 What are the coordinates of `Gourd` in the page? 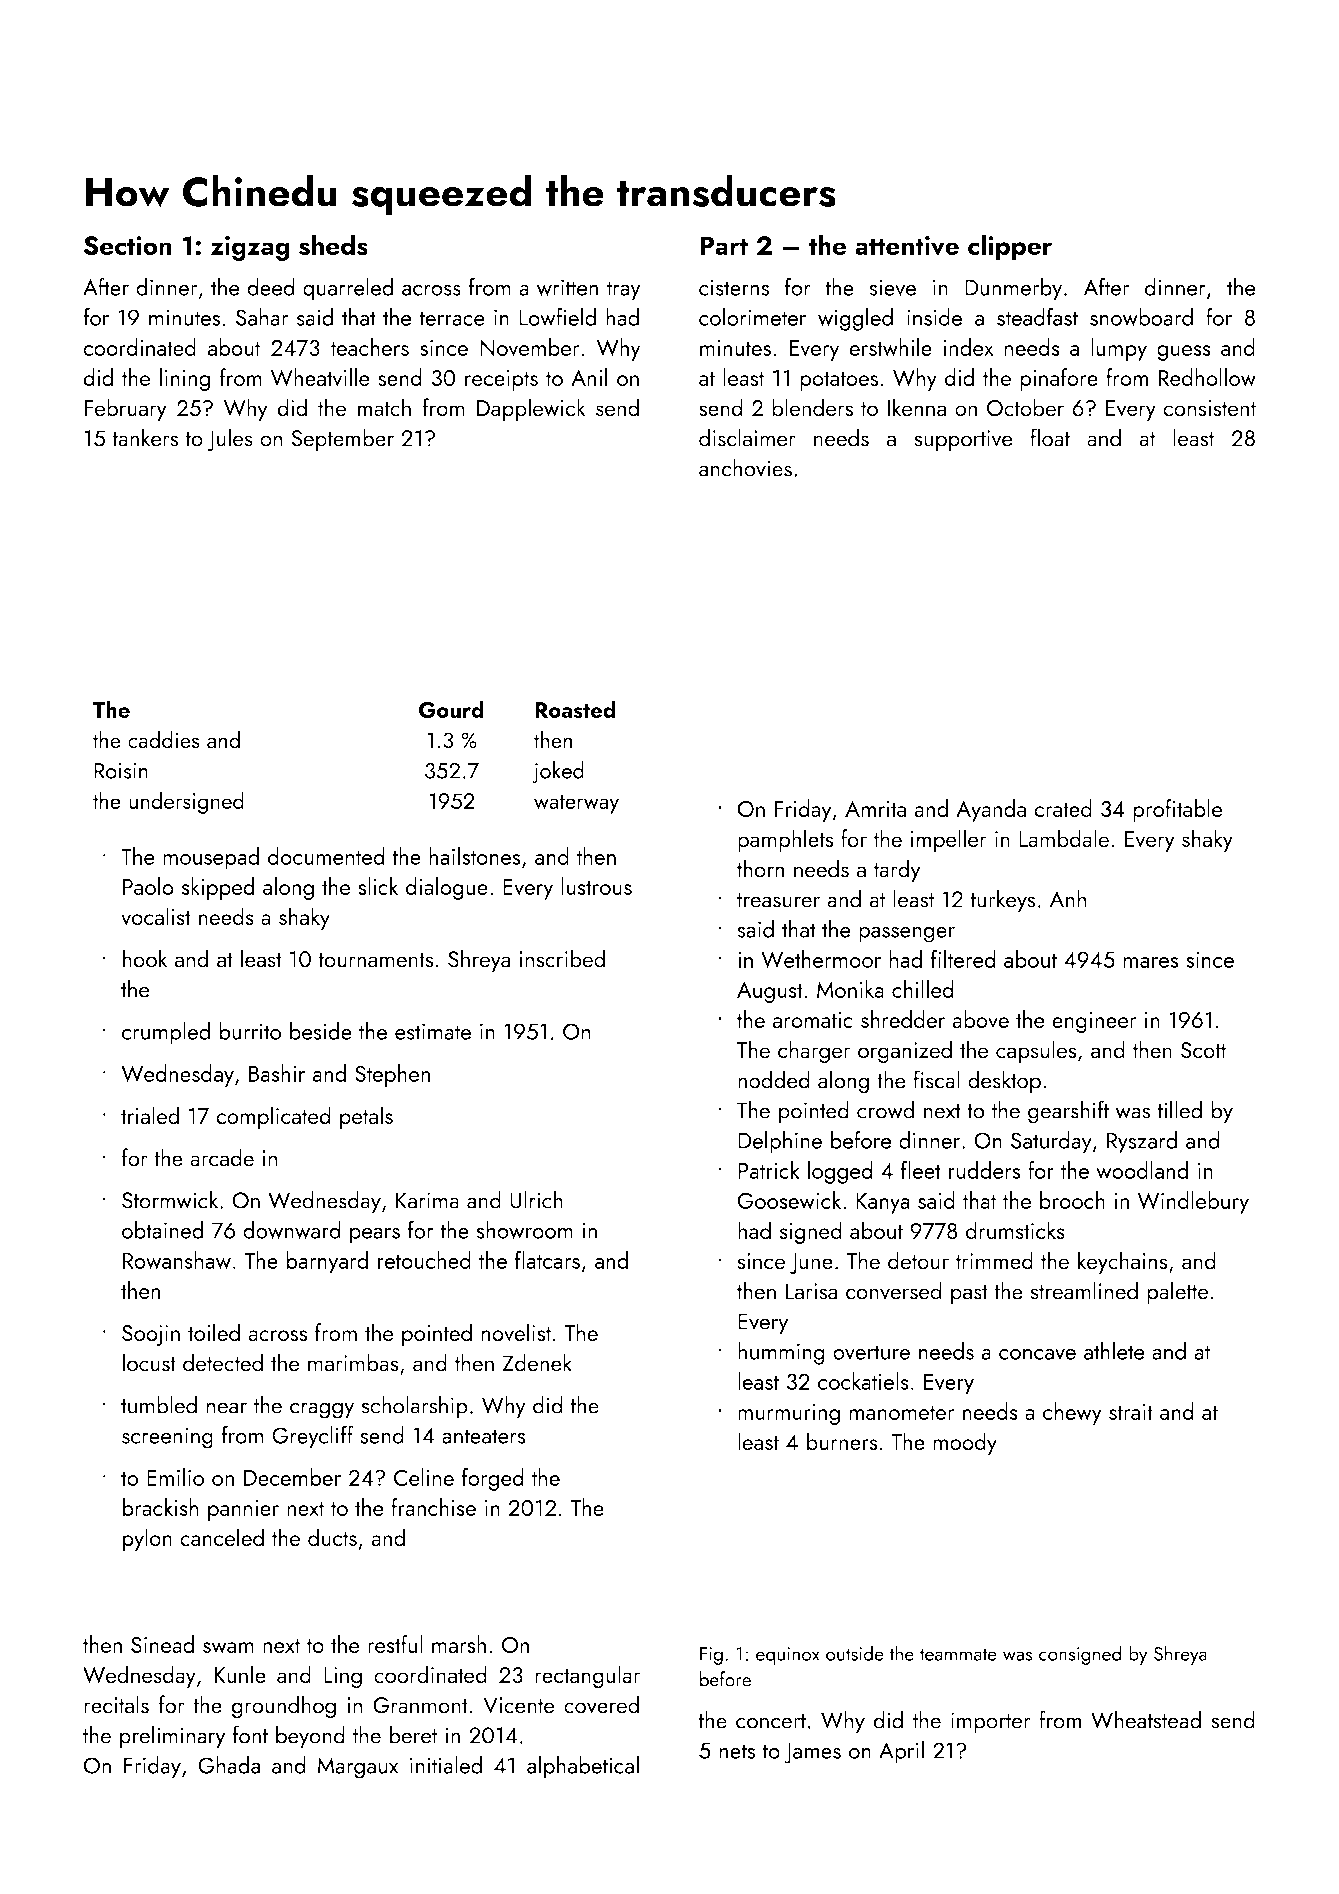 It's located at (451, 709).
